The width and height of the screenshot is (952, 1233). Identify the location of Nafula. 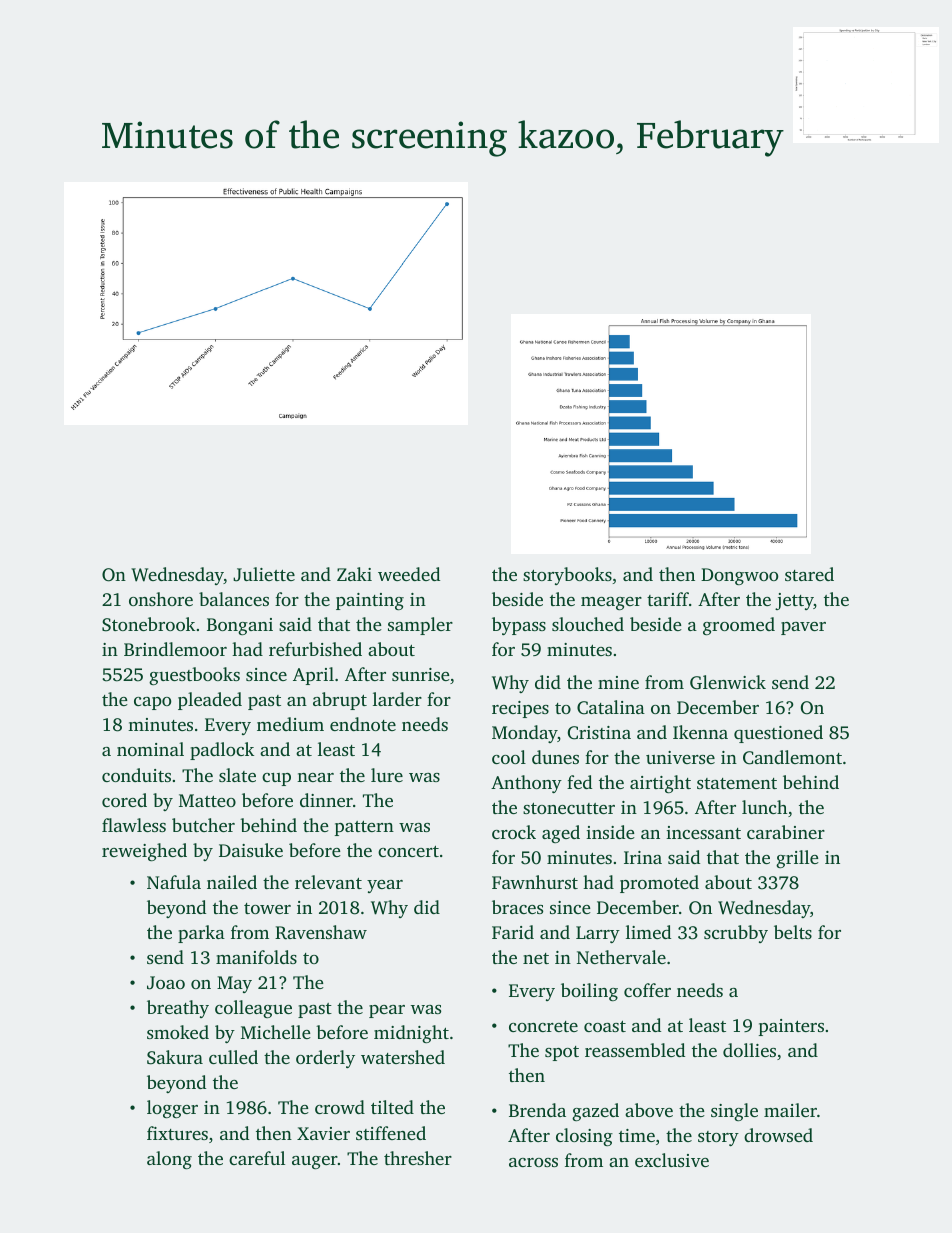
(174, 882).
